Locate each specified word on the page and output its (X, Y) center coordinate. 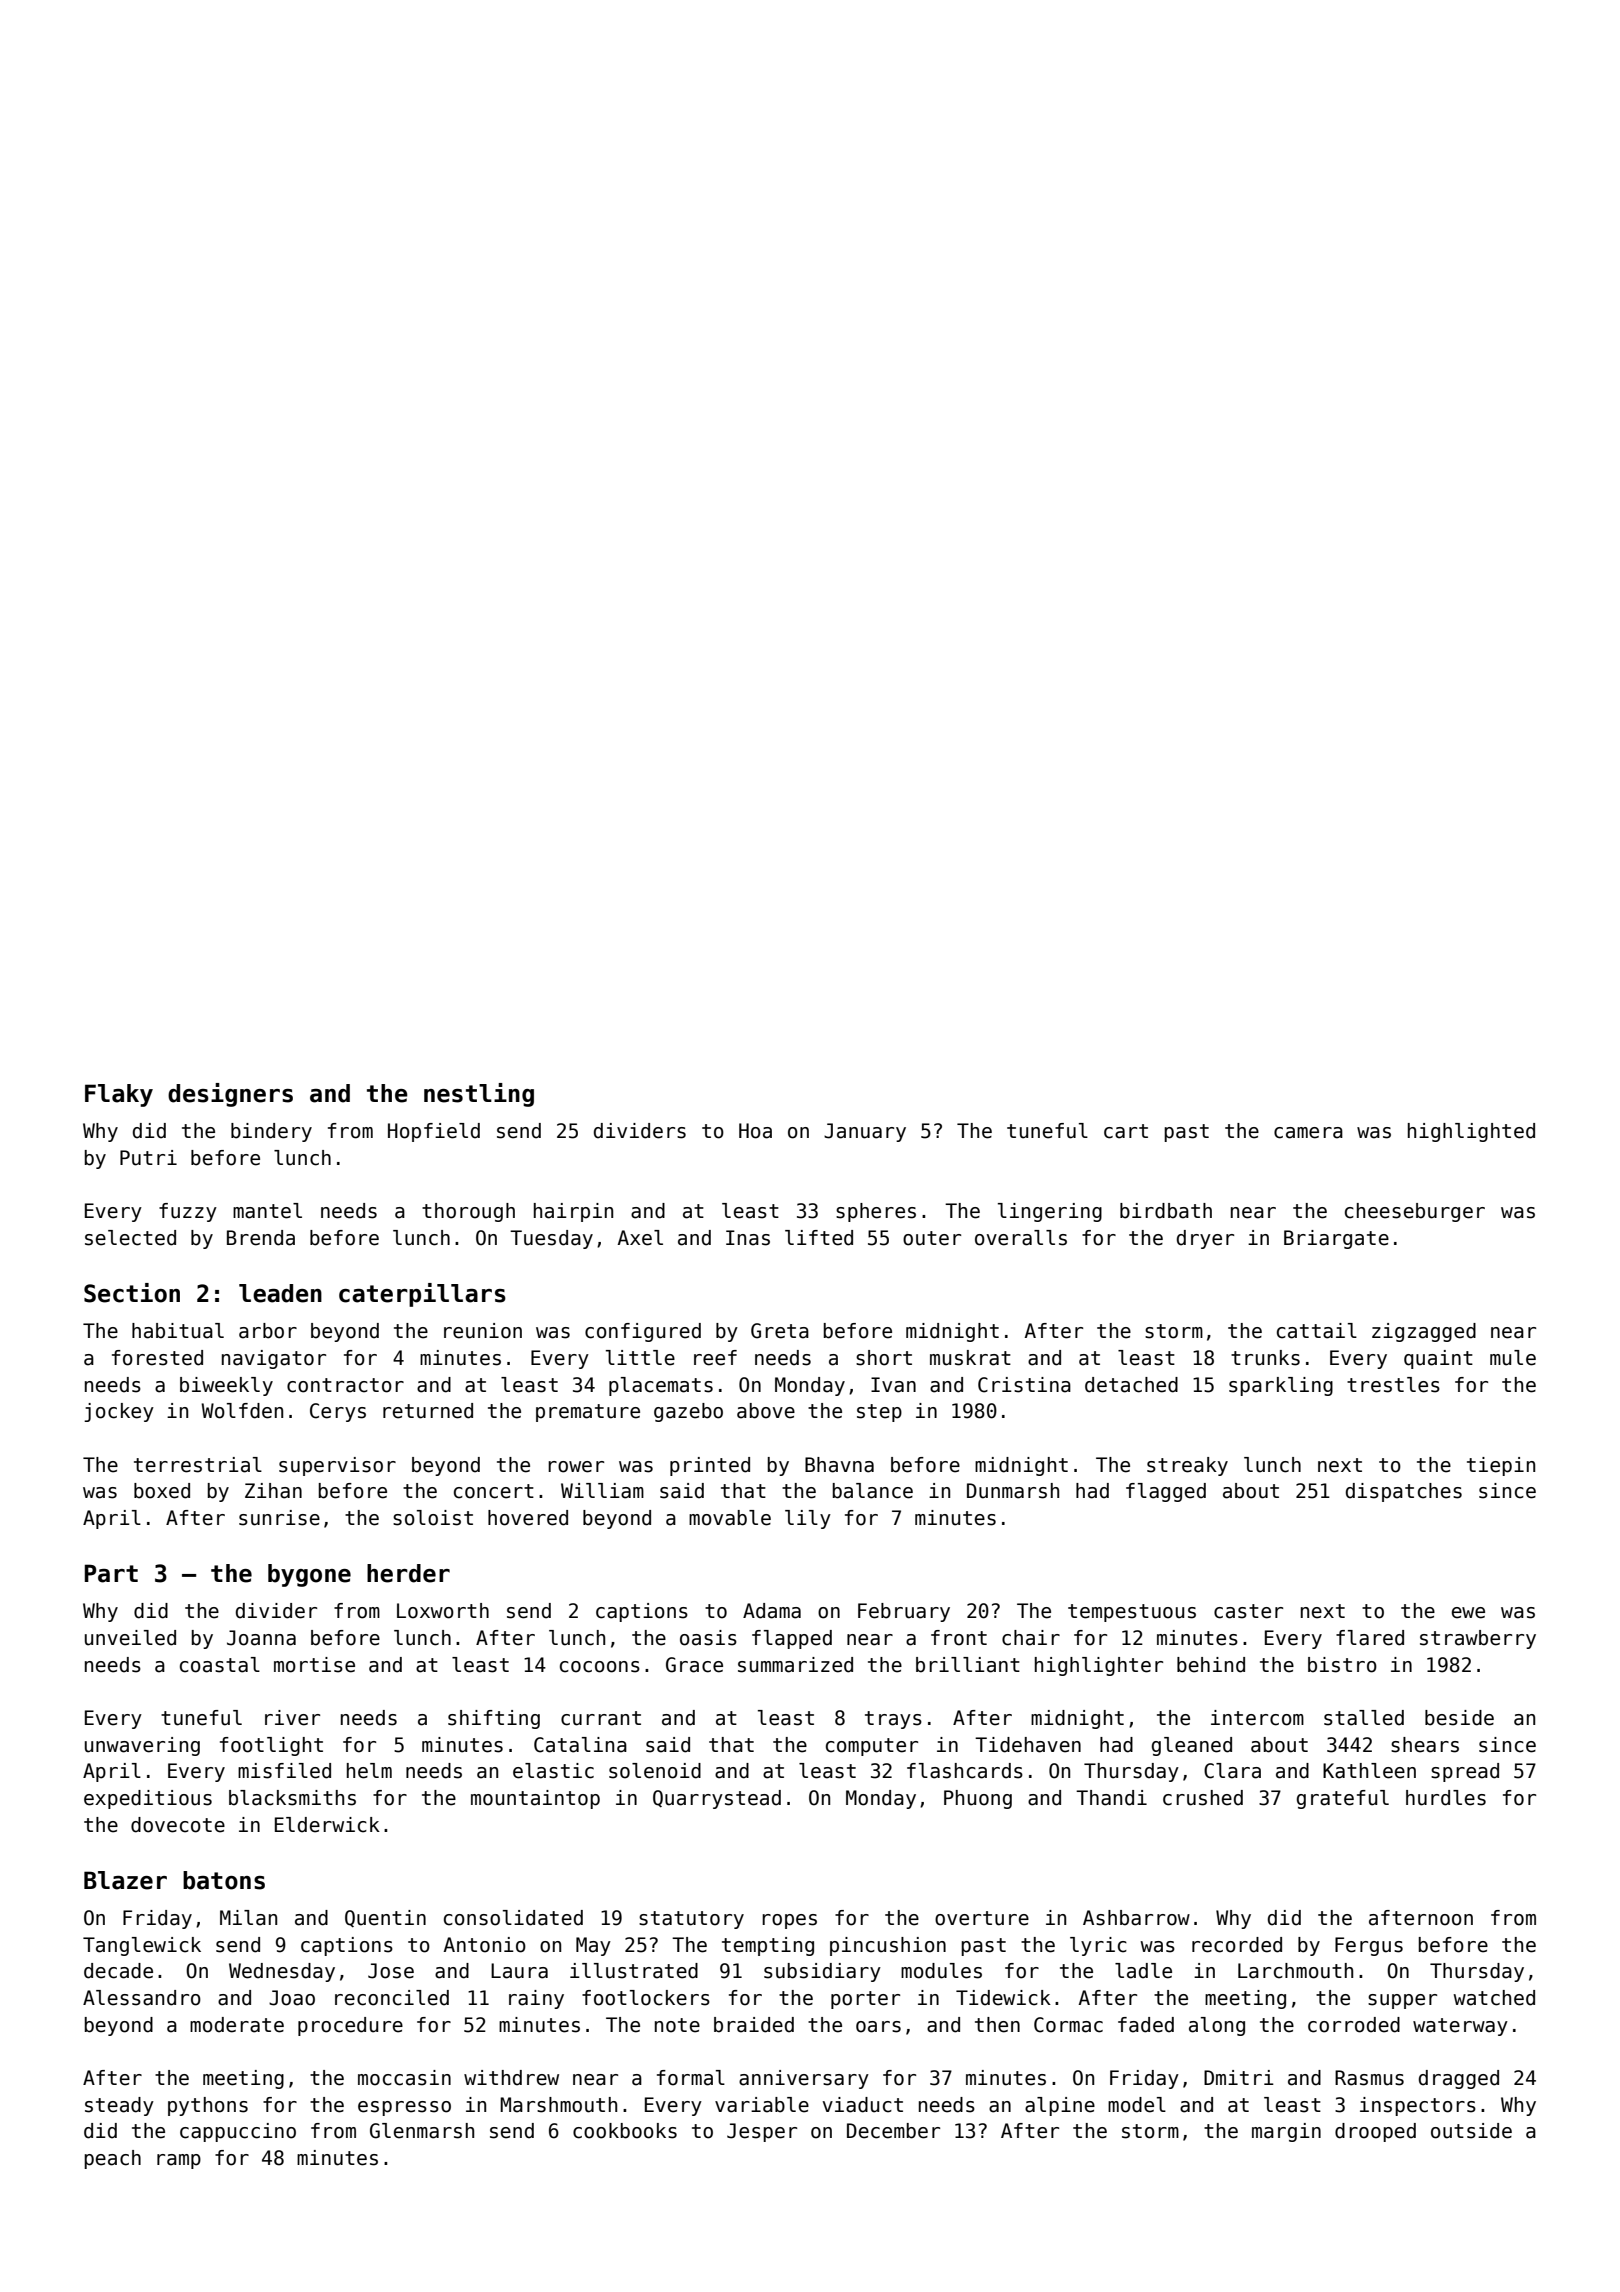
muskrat (970, 1358)
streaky (1187, 1466)
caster (1248, 1611)
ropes (789, 1921)
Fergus (1369, 1946)
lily (808, 1519)
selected (130, 1238)
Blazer (125, 1880)
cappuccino (238, 2132)
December (893, 2131)
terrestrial (198, 1465)
